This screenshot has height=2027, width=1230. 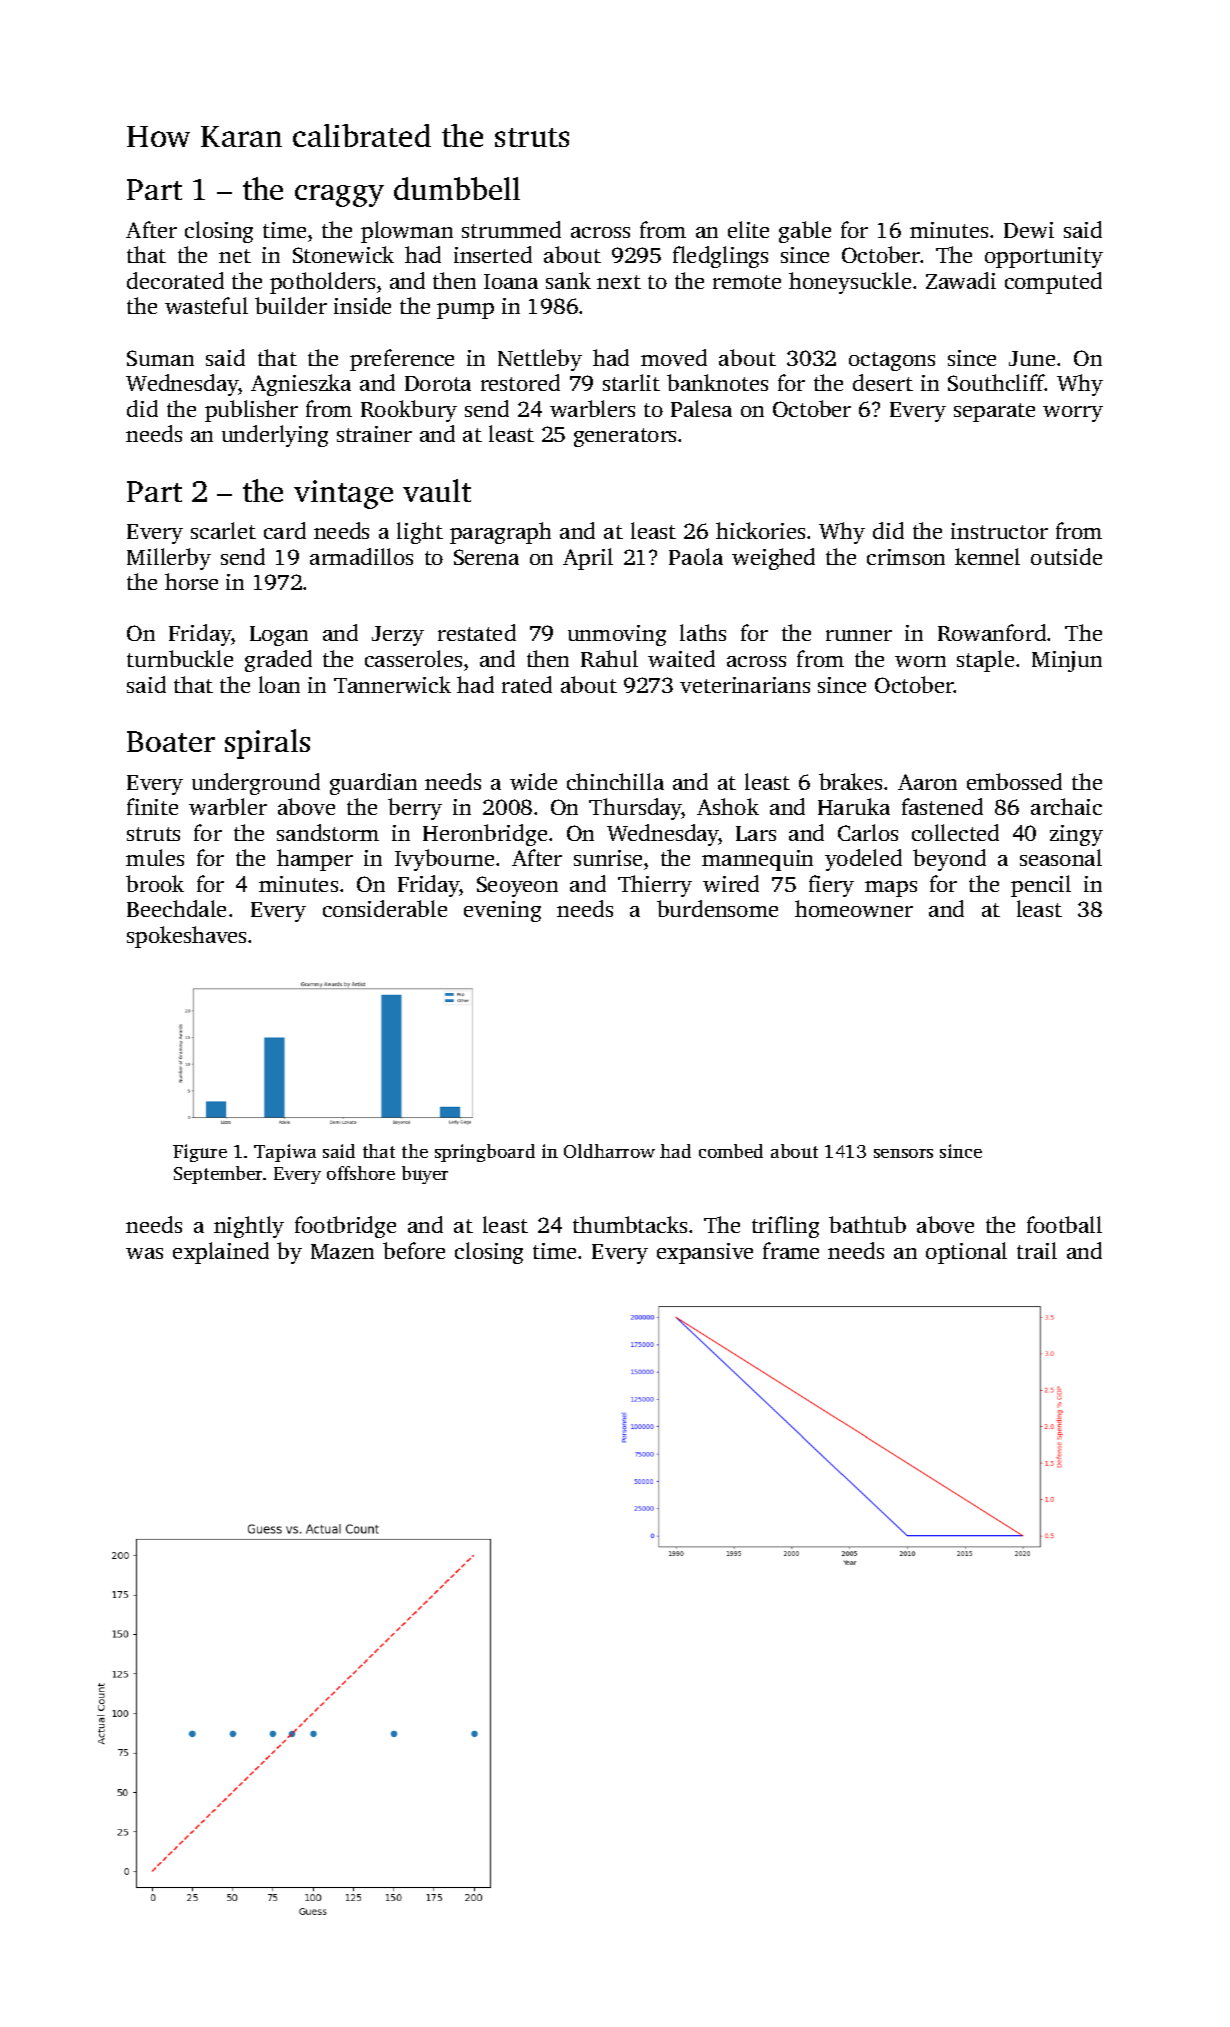 What do you see at coordinates (485, 1153) in the screenshot?
I see `springboard` at bounding box center [485, 1153].
